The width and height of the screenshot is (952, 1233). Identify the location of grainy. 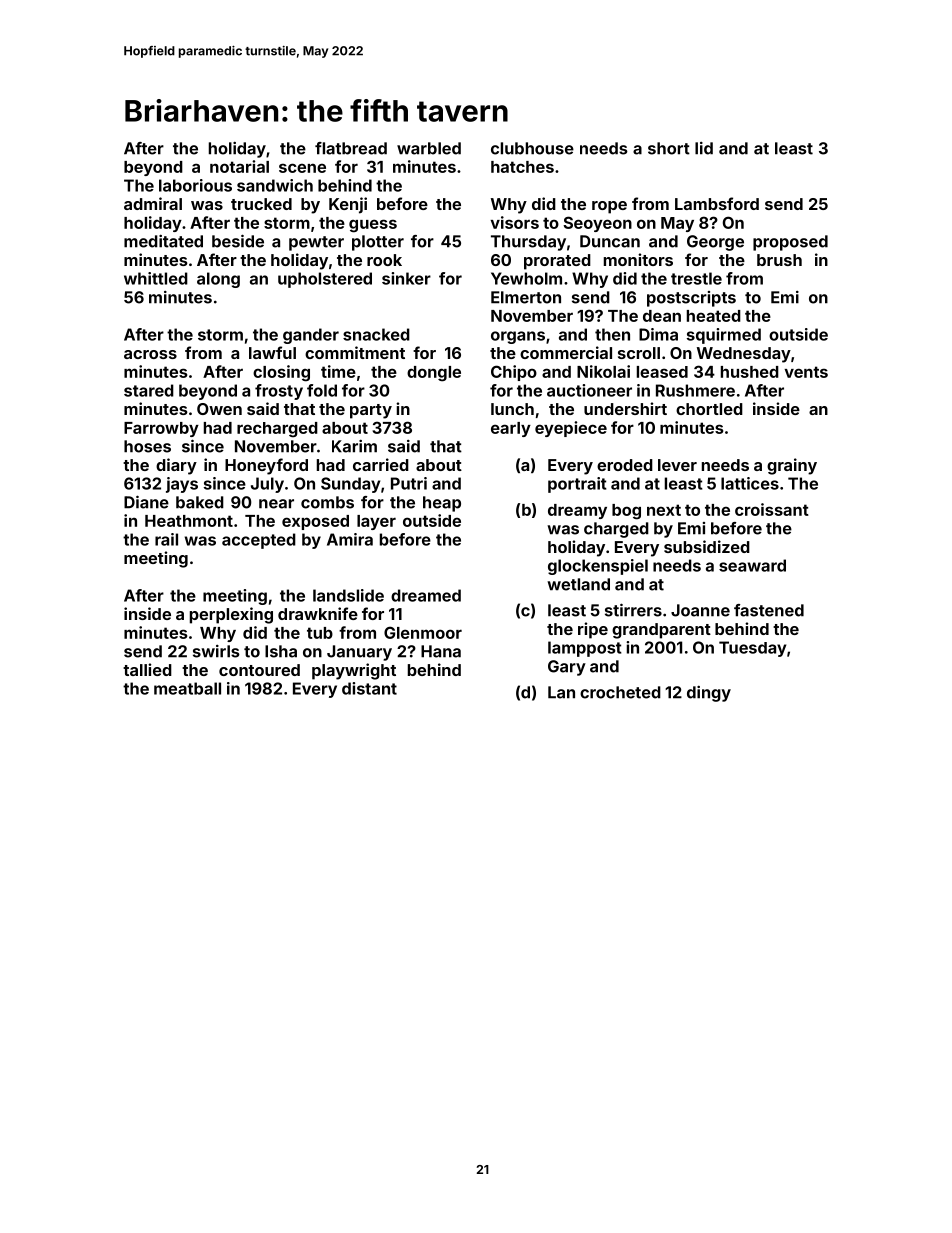
(792, 466).
